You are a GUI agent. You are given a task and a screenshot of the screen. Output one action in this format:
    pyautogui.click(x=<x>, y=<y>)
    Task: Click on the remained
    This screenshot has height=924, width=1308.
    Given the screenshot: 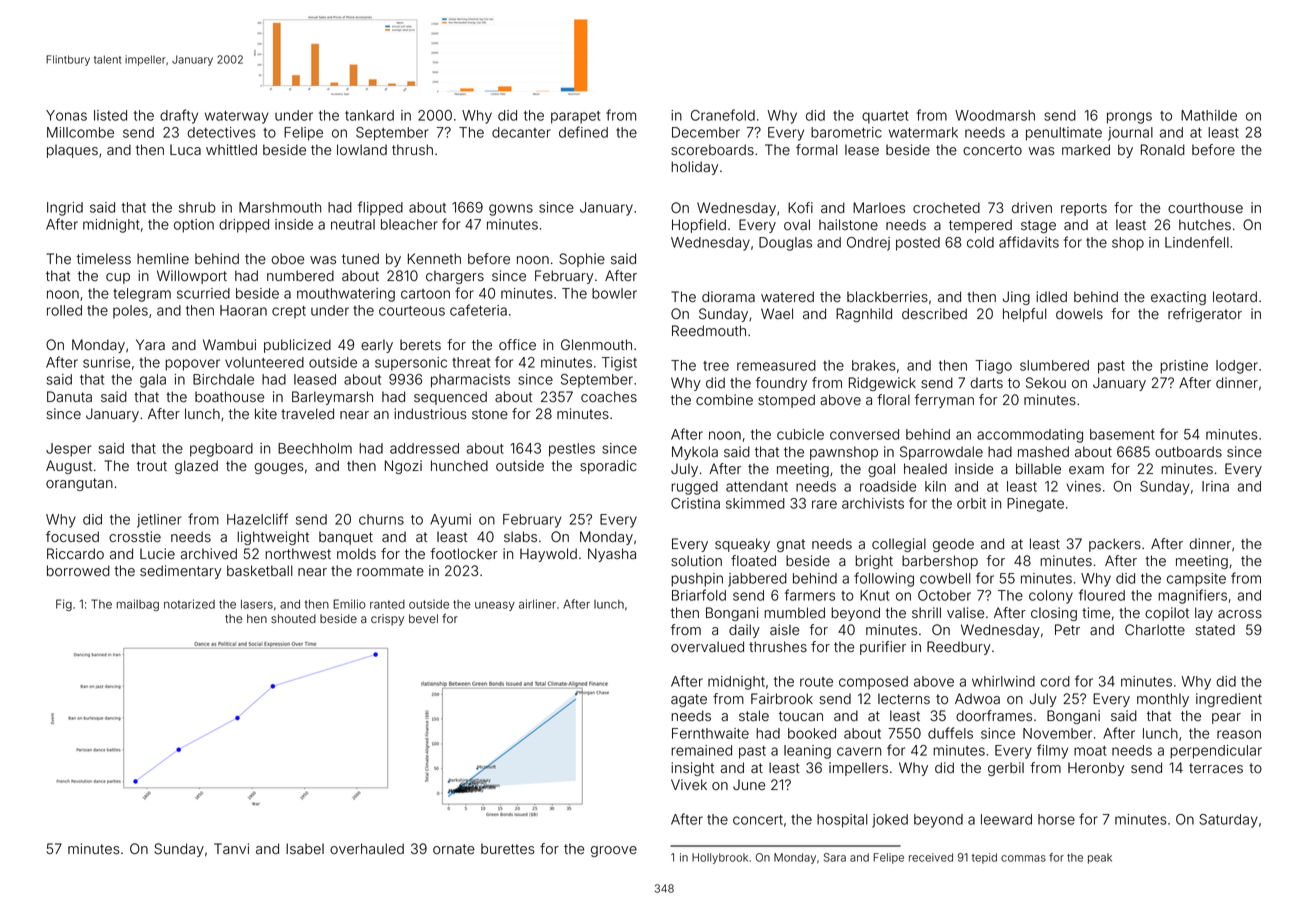 What is the action you would take?
    pyautogui.click(x=701, y=750)
